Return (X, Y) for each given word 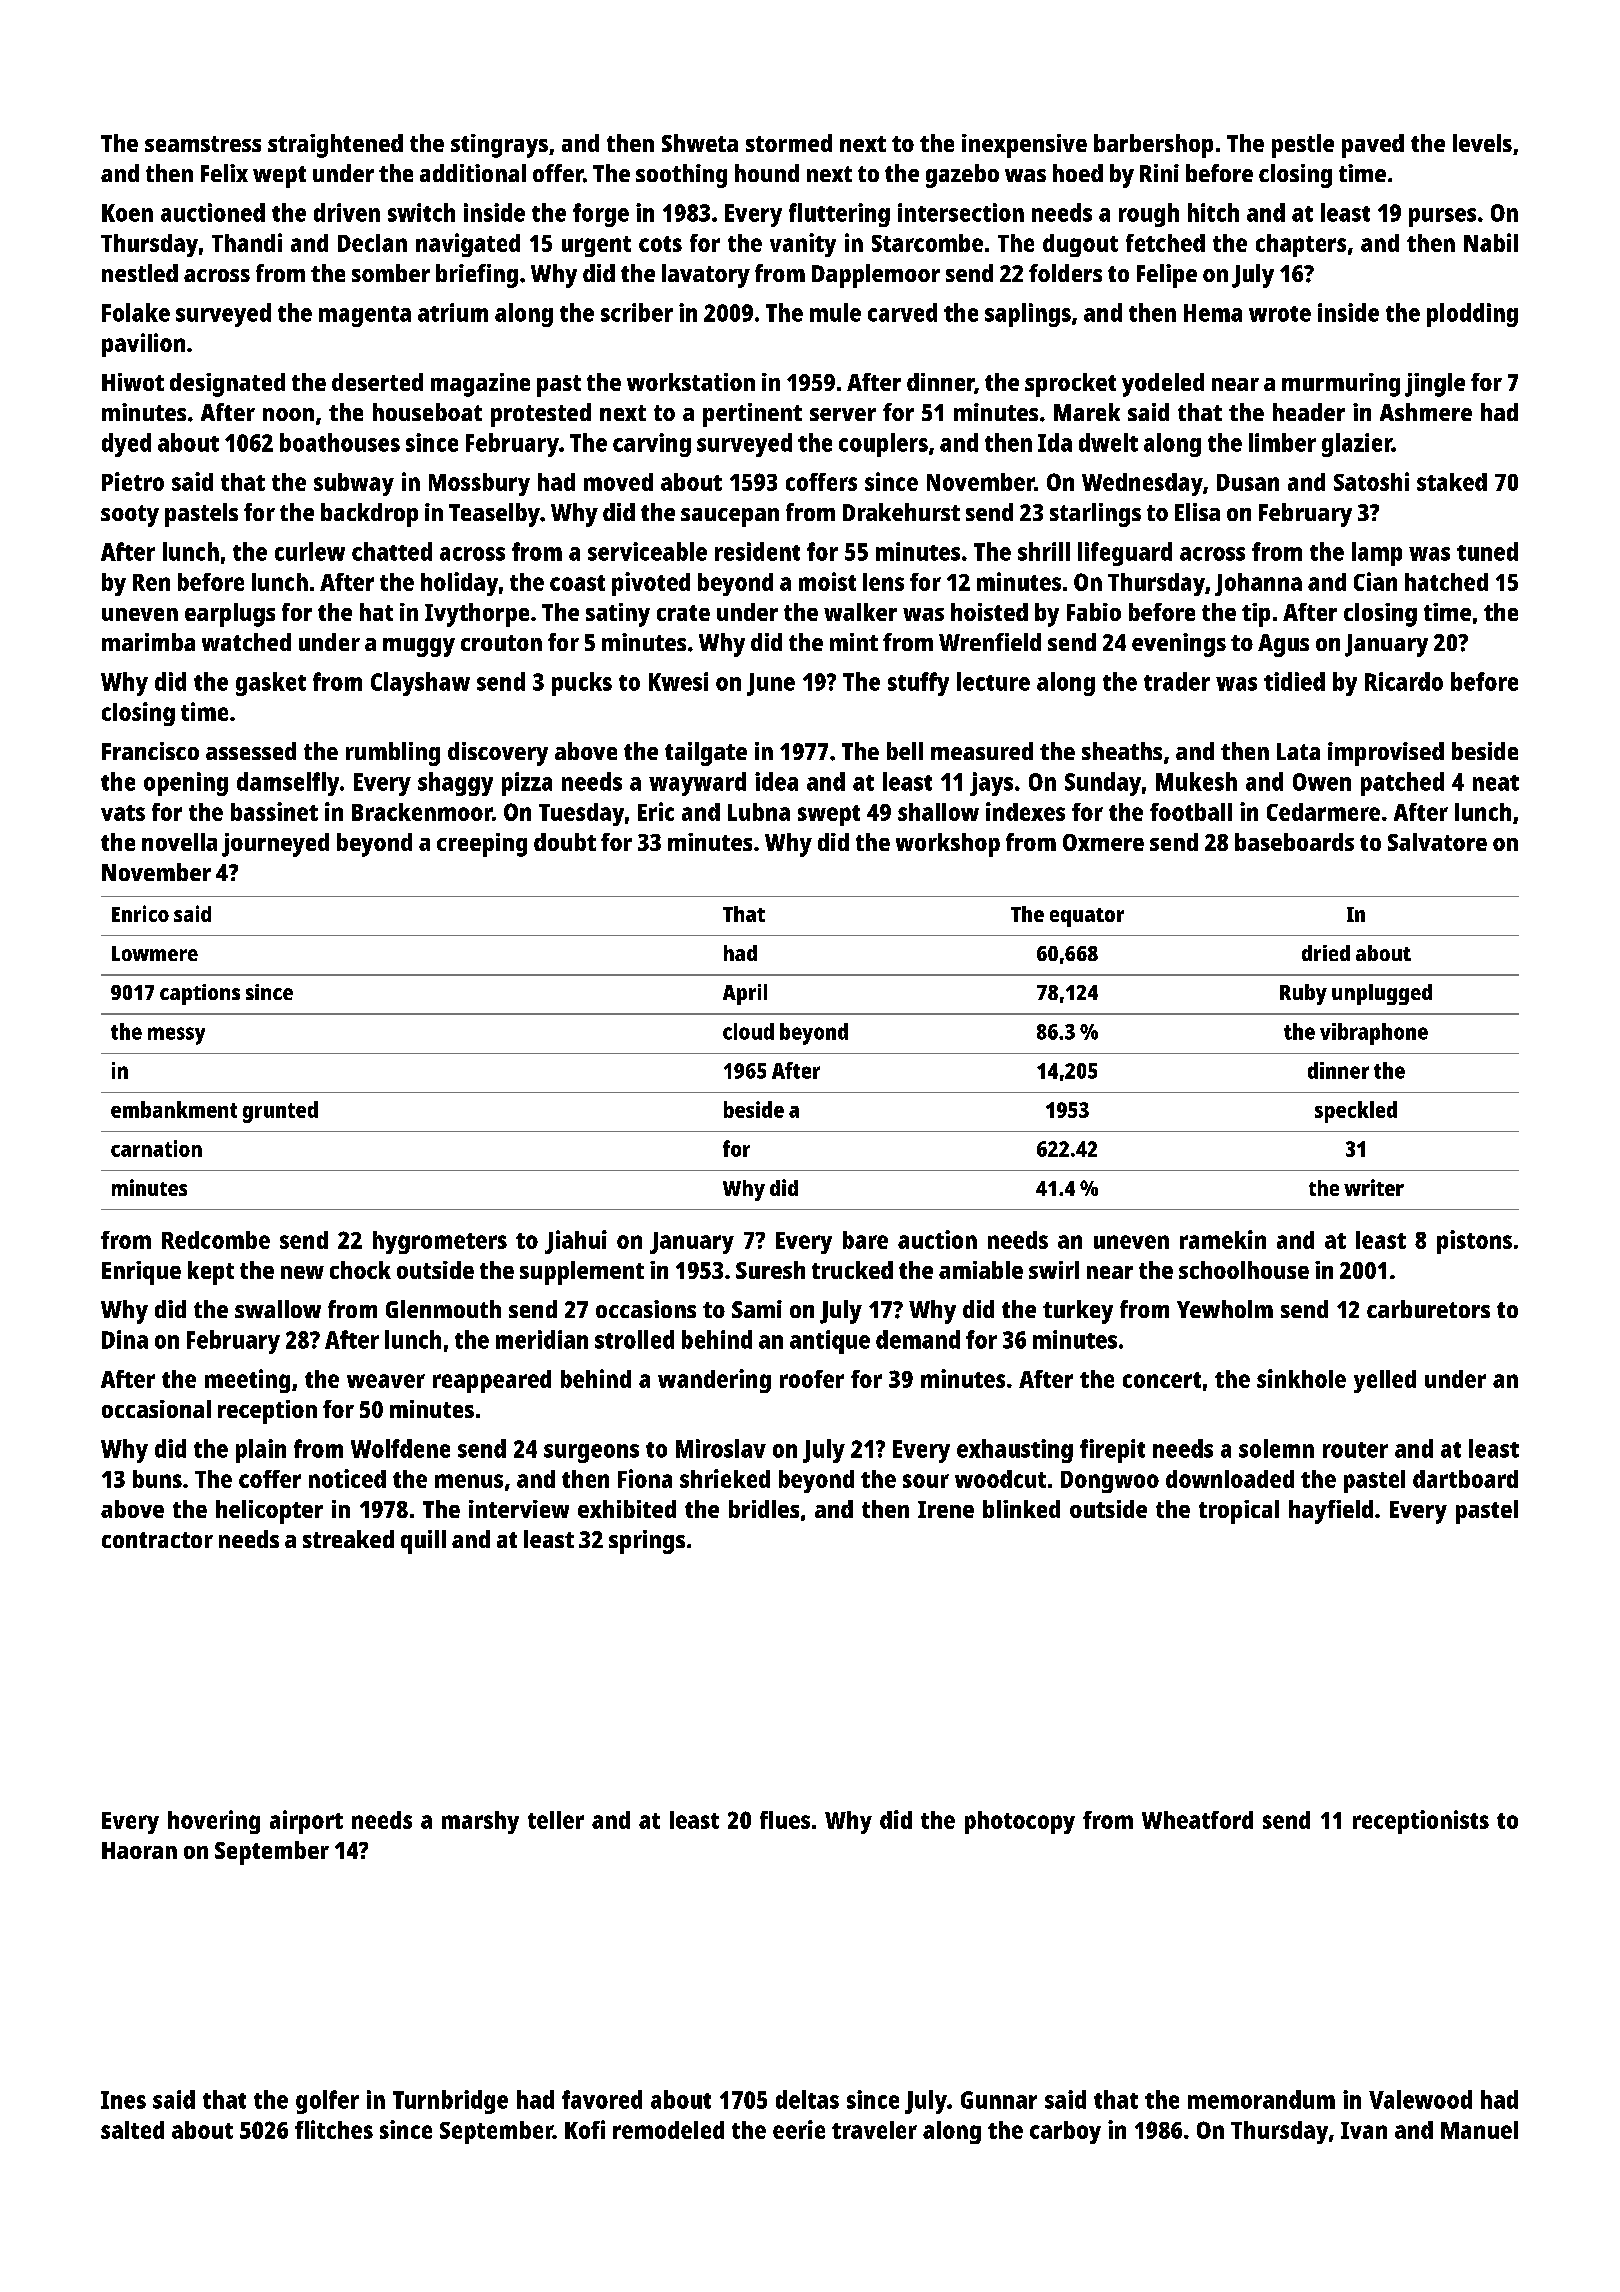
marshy (480, 1822)
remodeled (668, 2130)
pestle (1303, 146)
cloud (748, 1031)
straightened (335, 146)
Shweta (700, 143)
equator (1087, 917)
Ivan (1364, 2130)
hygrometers (440, 1242)
